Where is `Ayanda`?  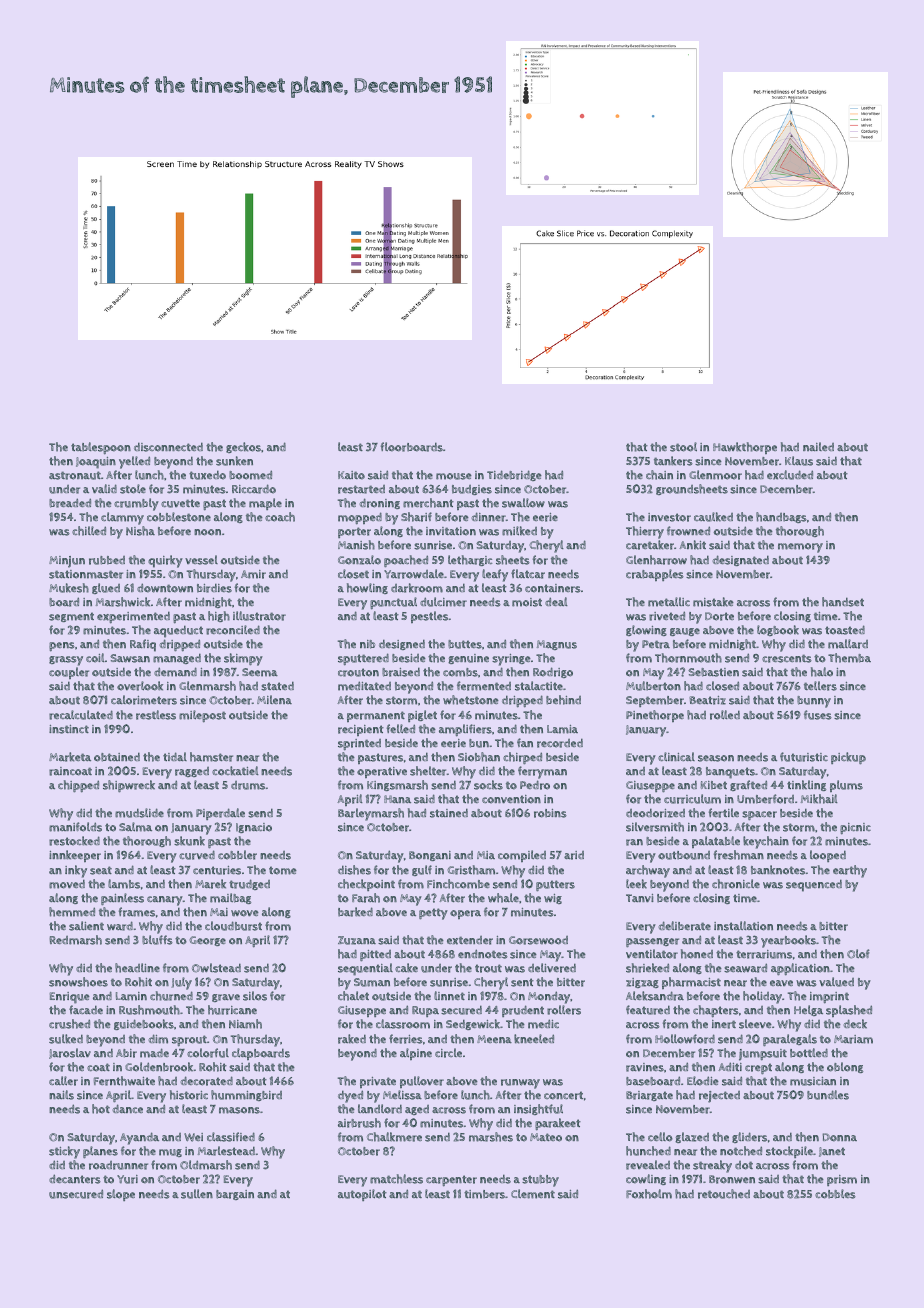 Ayanda is located at coordinates (139, 1138).
